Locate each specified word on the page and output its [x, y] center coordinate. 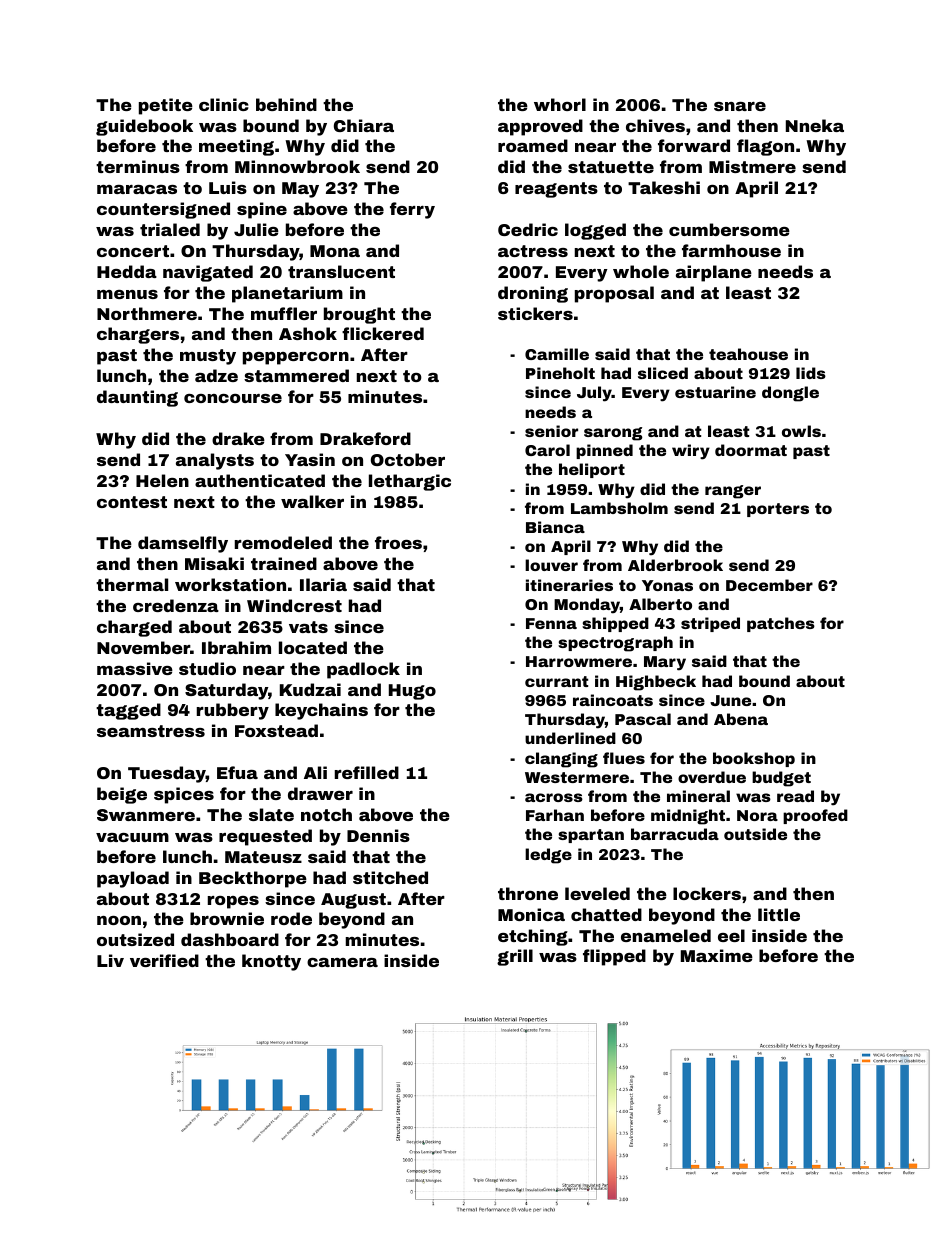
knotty [271, 962]
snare [740, 106]
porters [778, 510]
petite [166, 106]
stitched [390, 877]
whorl [560, 104]
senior [551, 431]
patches [781, 624]
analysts [215, 461]
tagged [128, 711]
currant [556, 681]
